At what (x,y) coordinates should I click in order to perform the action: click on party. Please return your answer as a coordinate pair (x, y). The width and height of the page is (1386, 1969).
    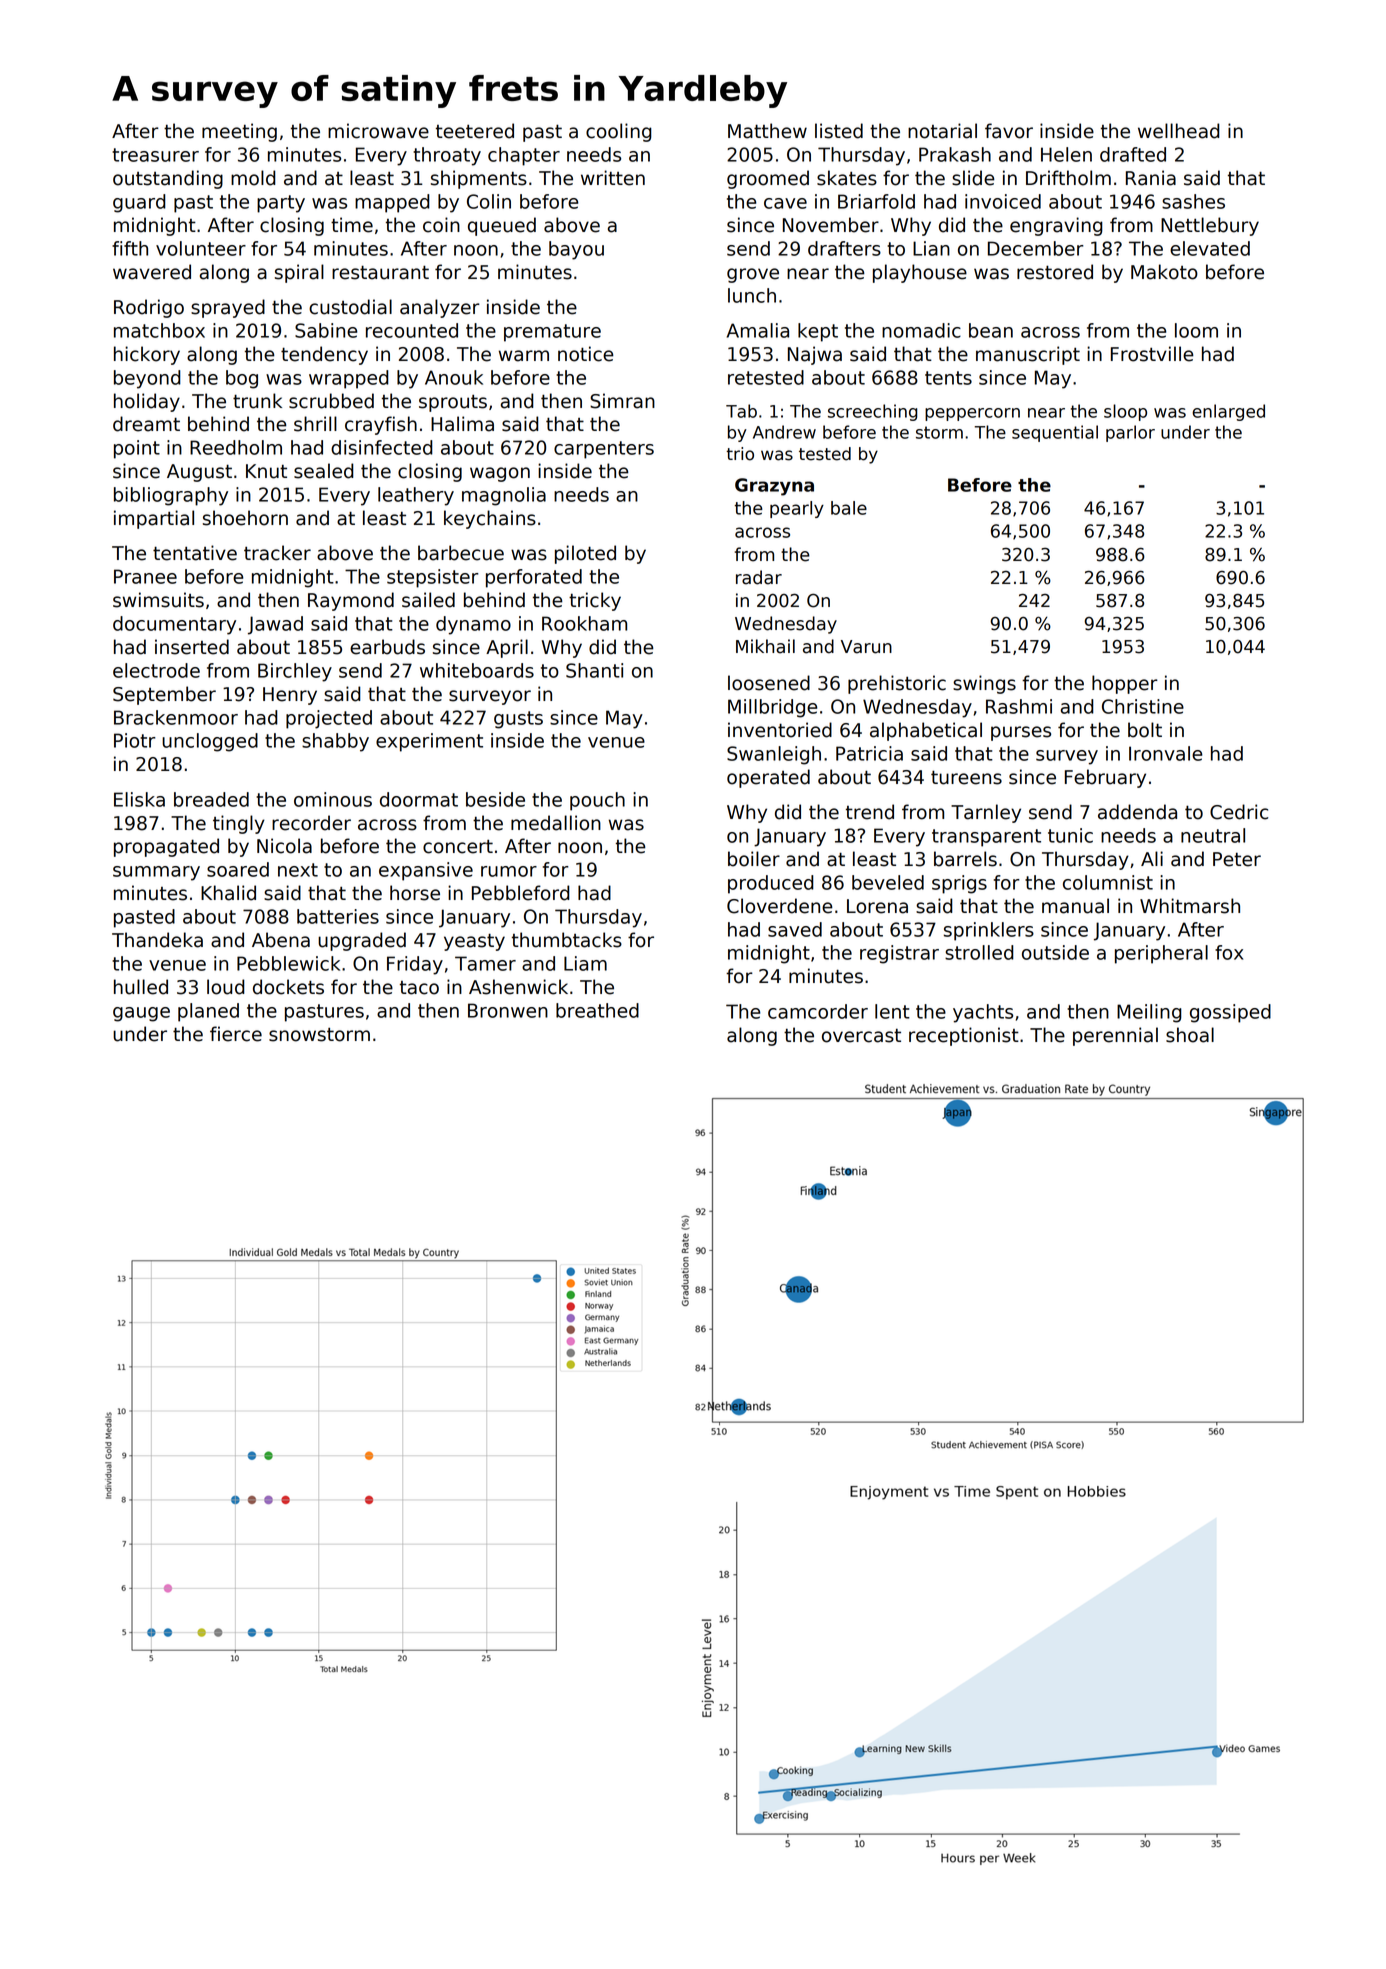
    Looking at the image, I should click on (281, 204).
